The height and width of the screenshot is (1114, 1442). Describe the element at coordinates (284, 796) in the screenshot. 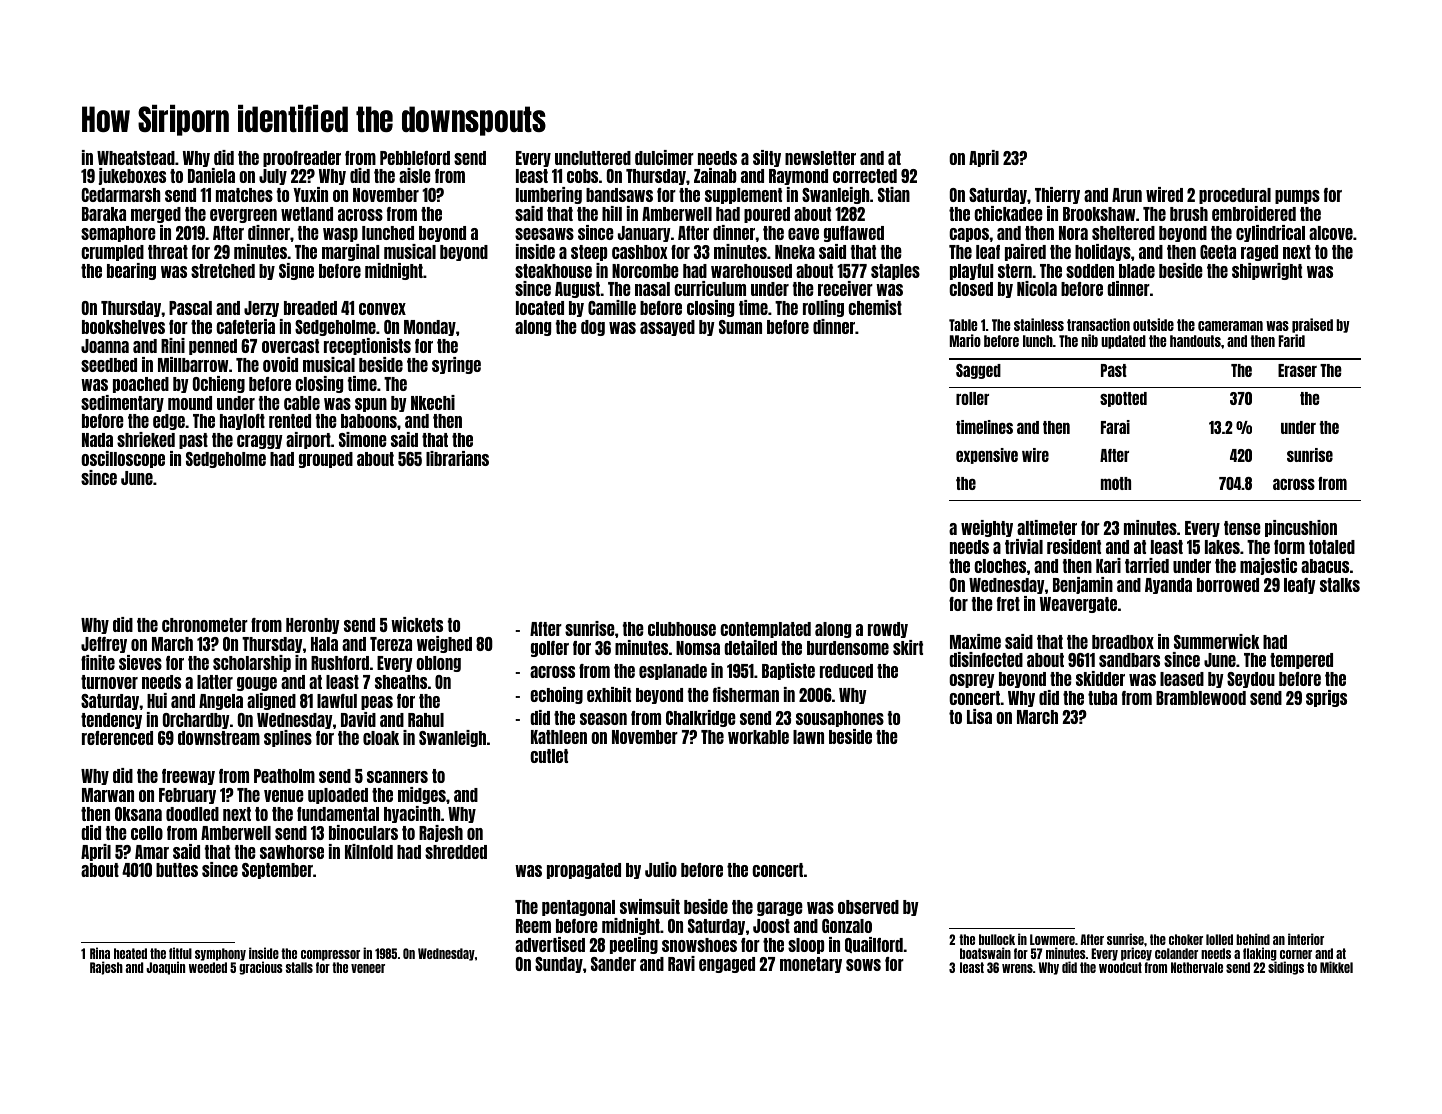

I see `venue` at that location.
